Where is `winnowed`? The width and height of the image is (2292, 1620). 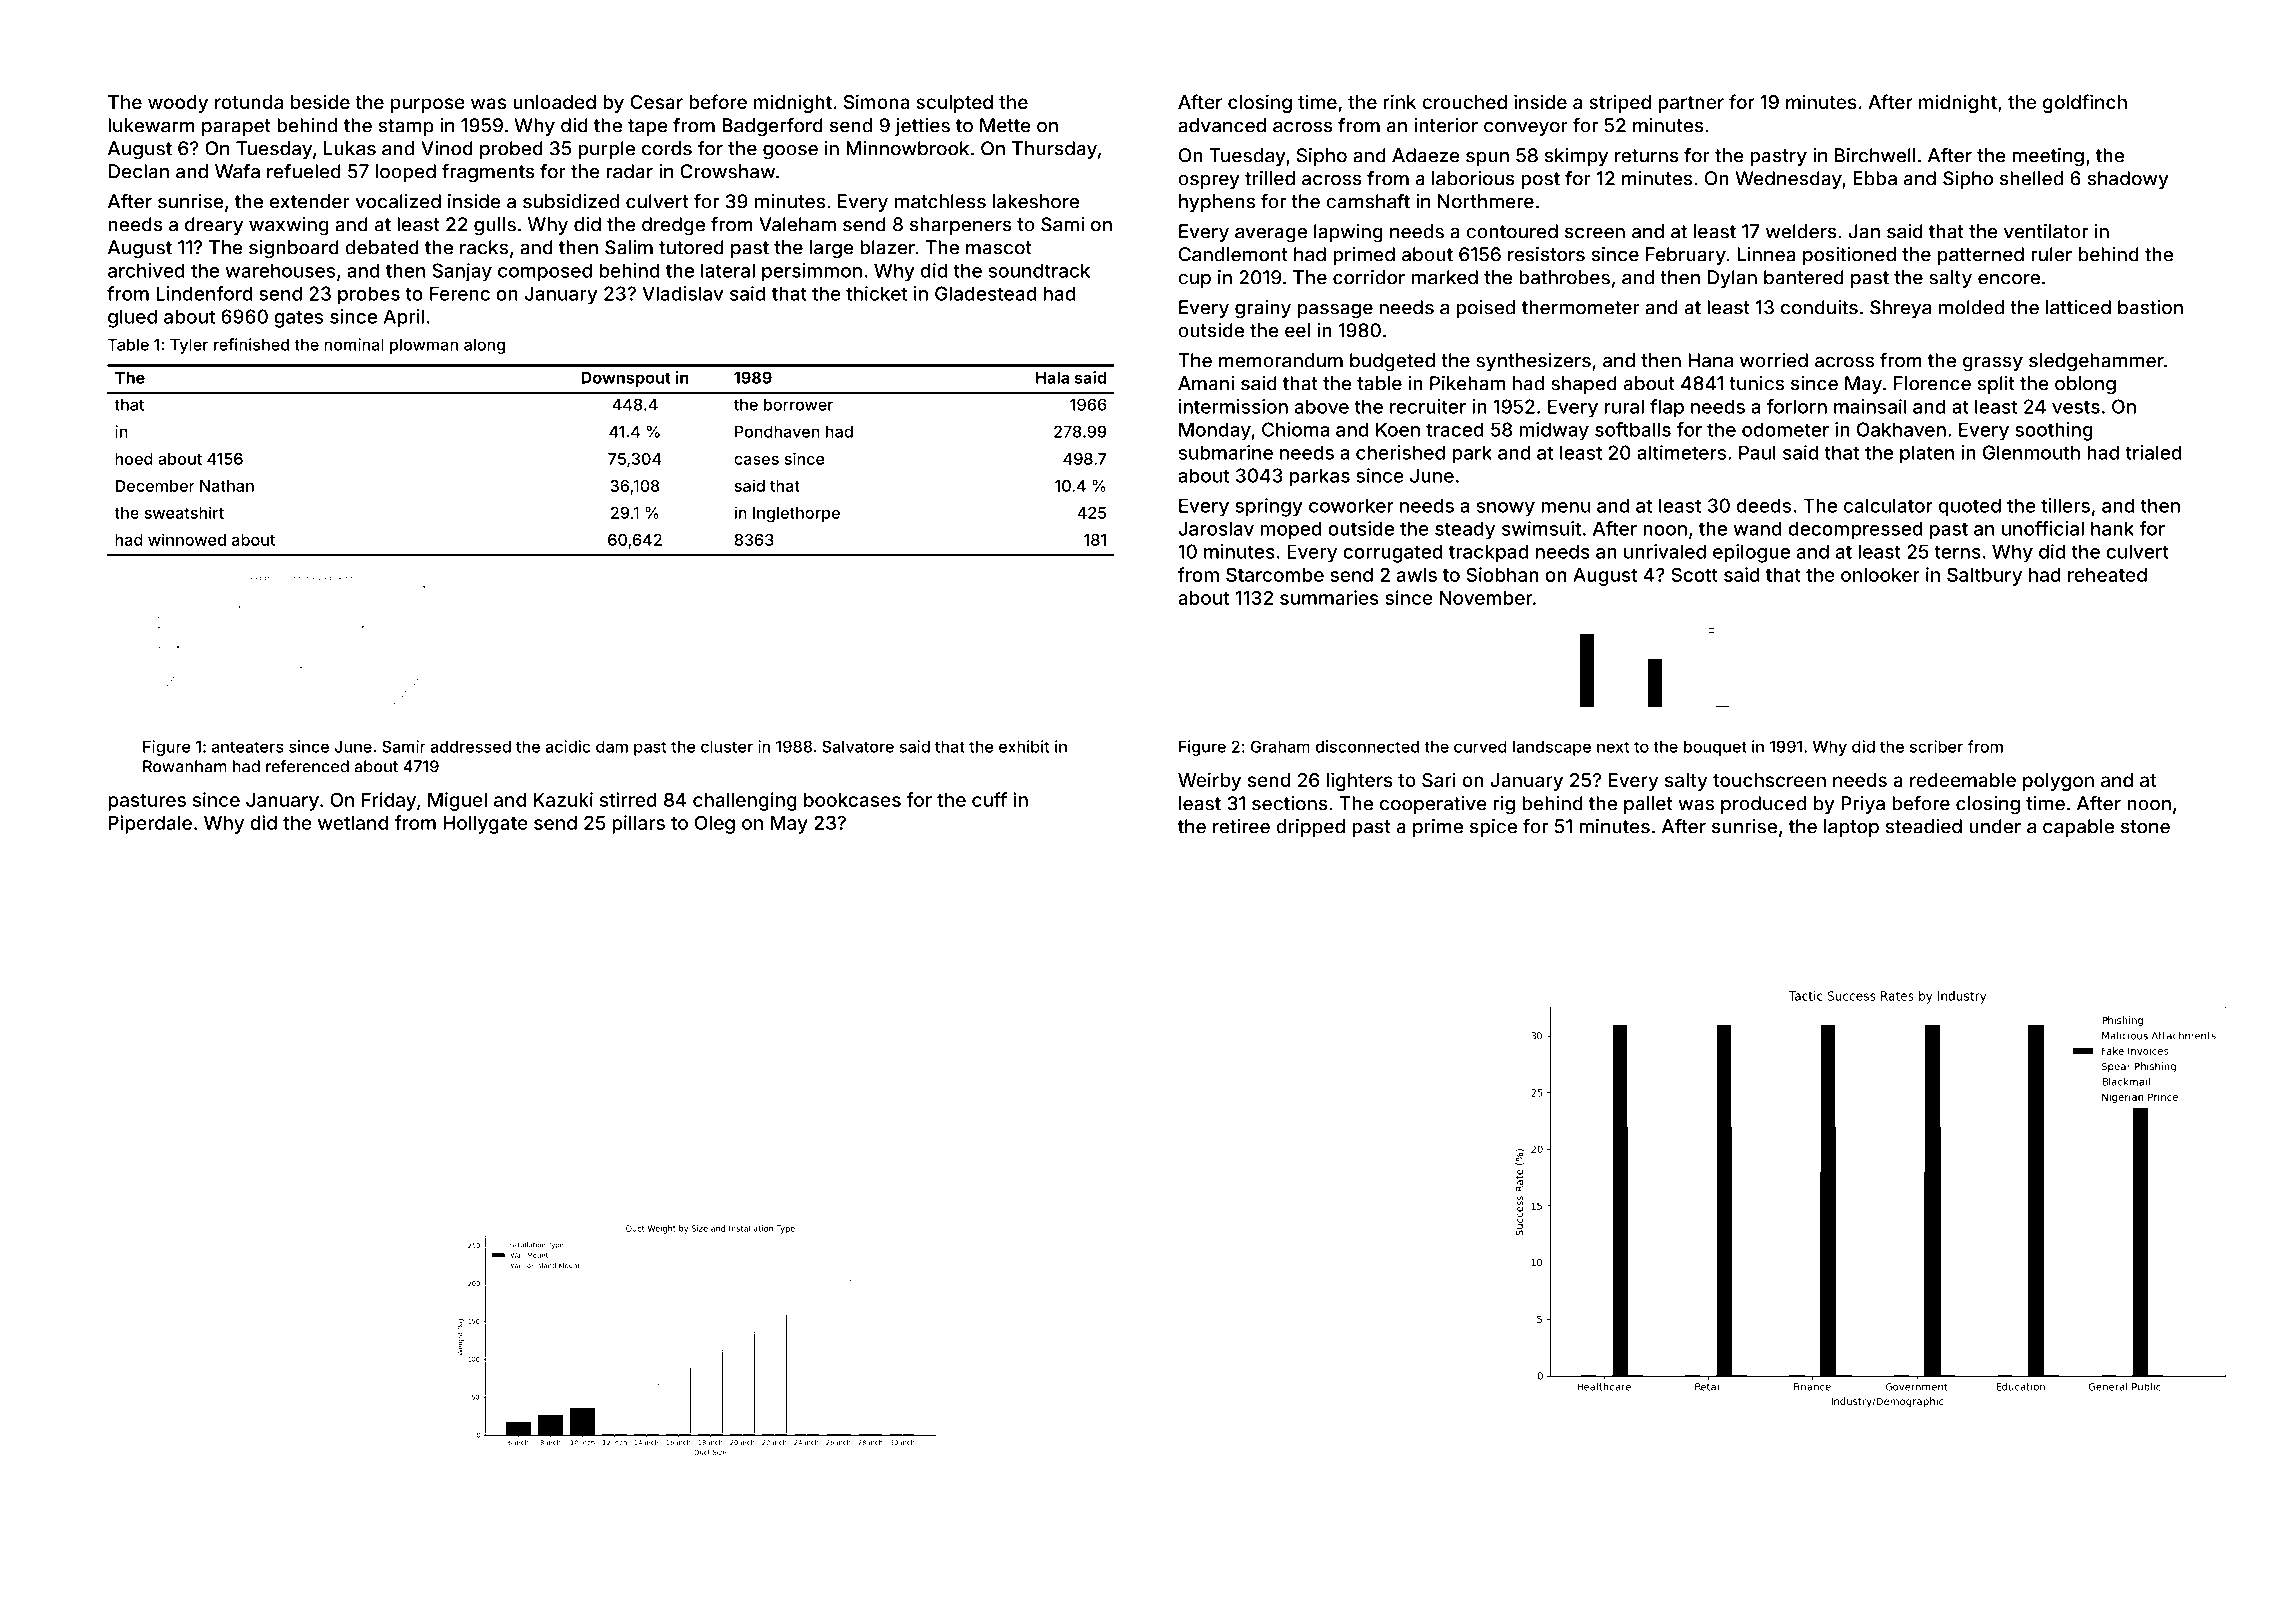 winnowed is located at coordinates (187, 539).
